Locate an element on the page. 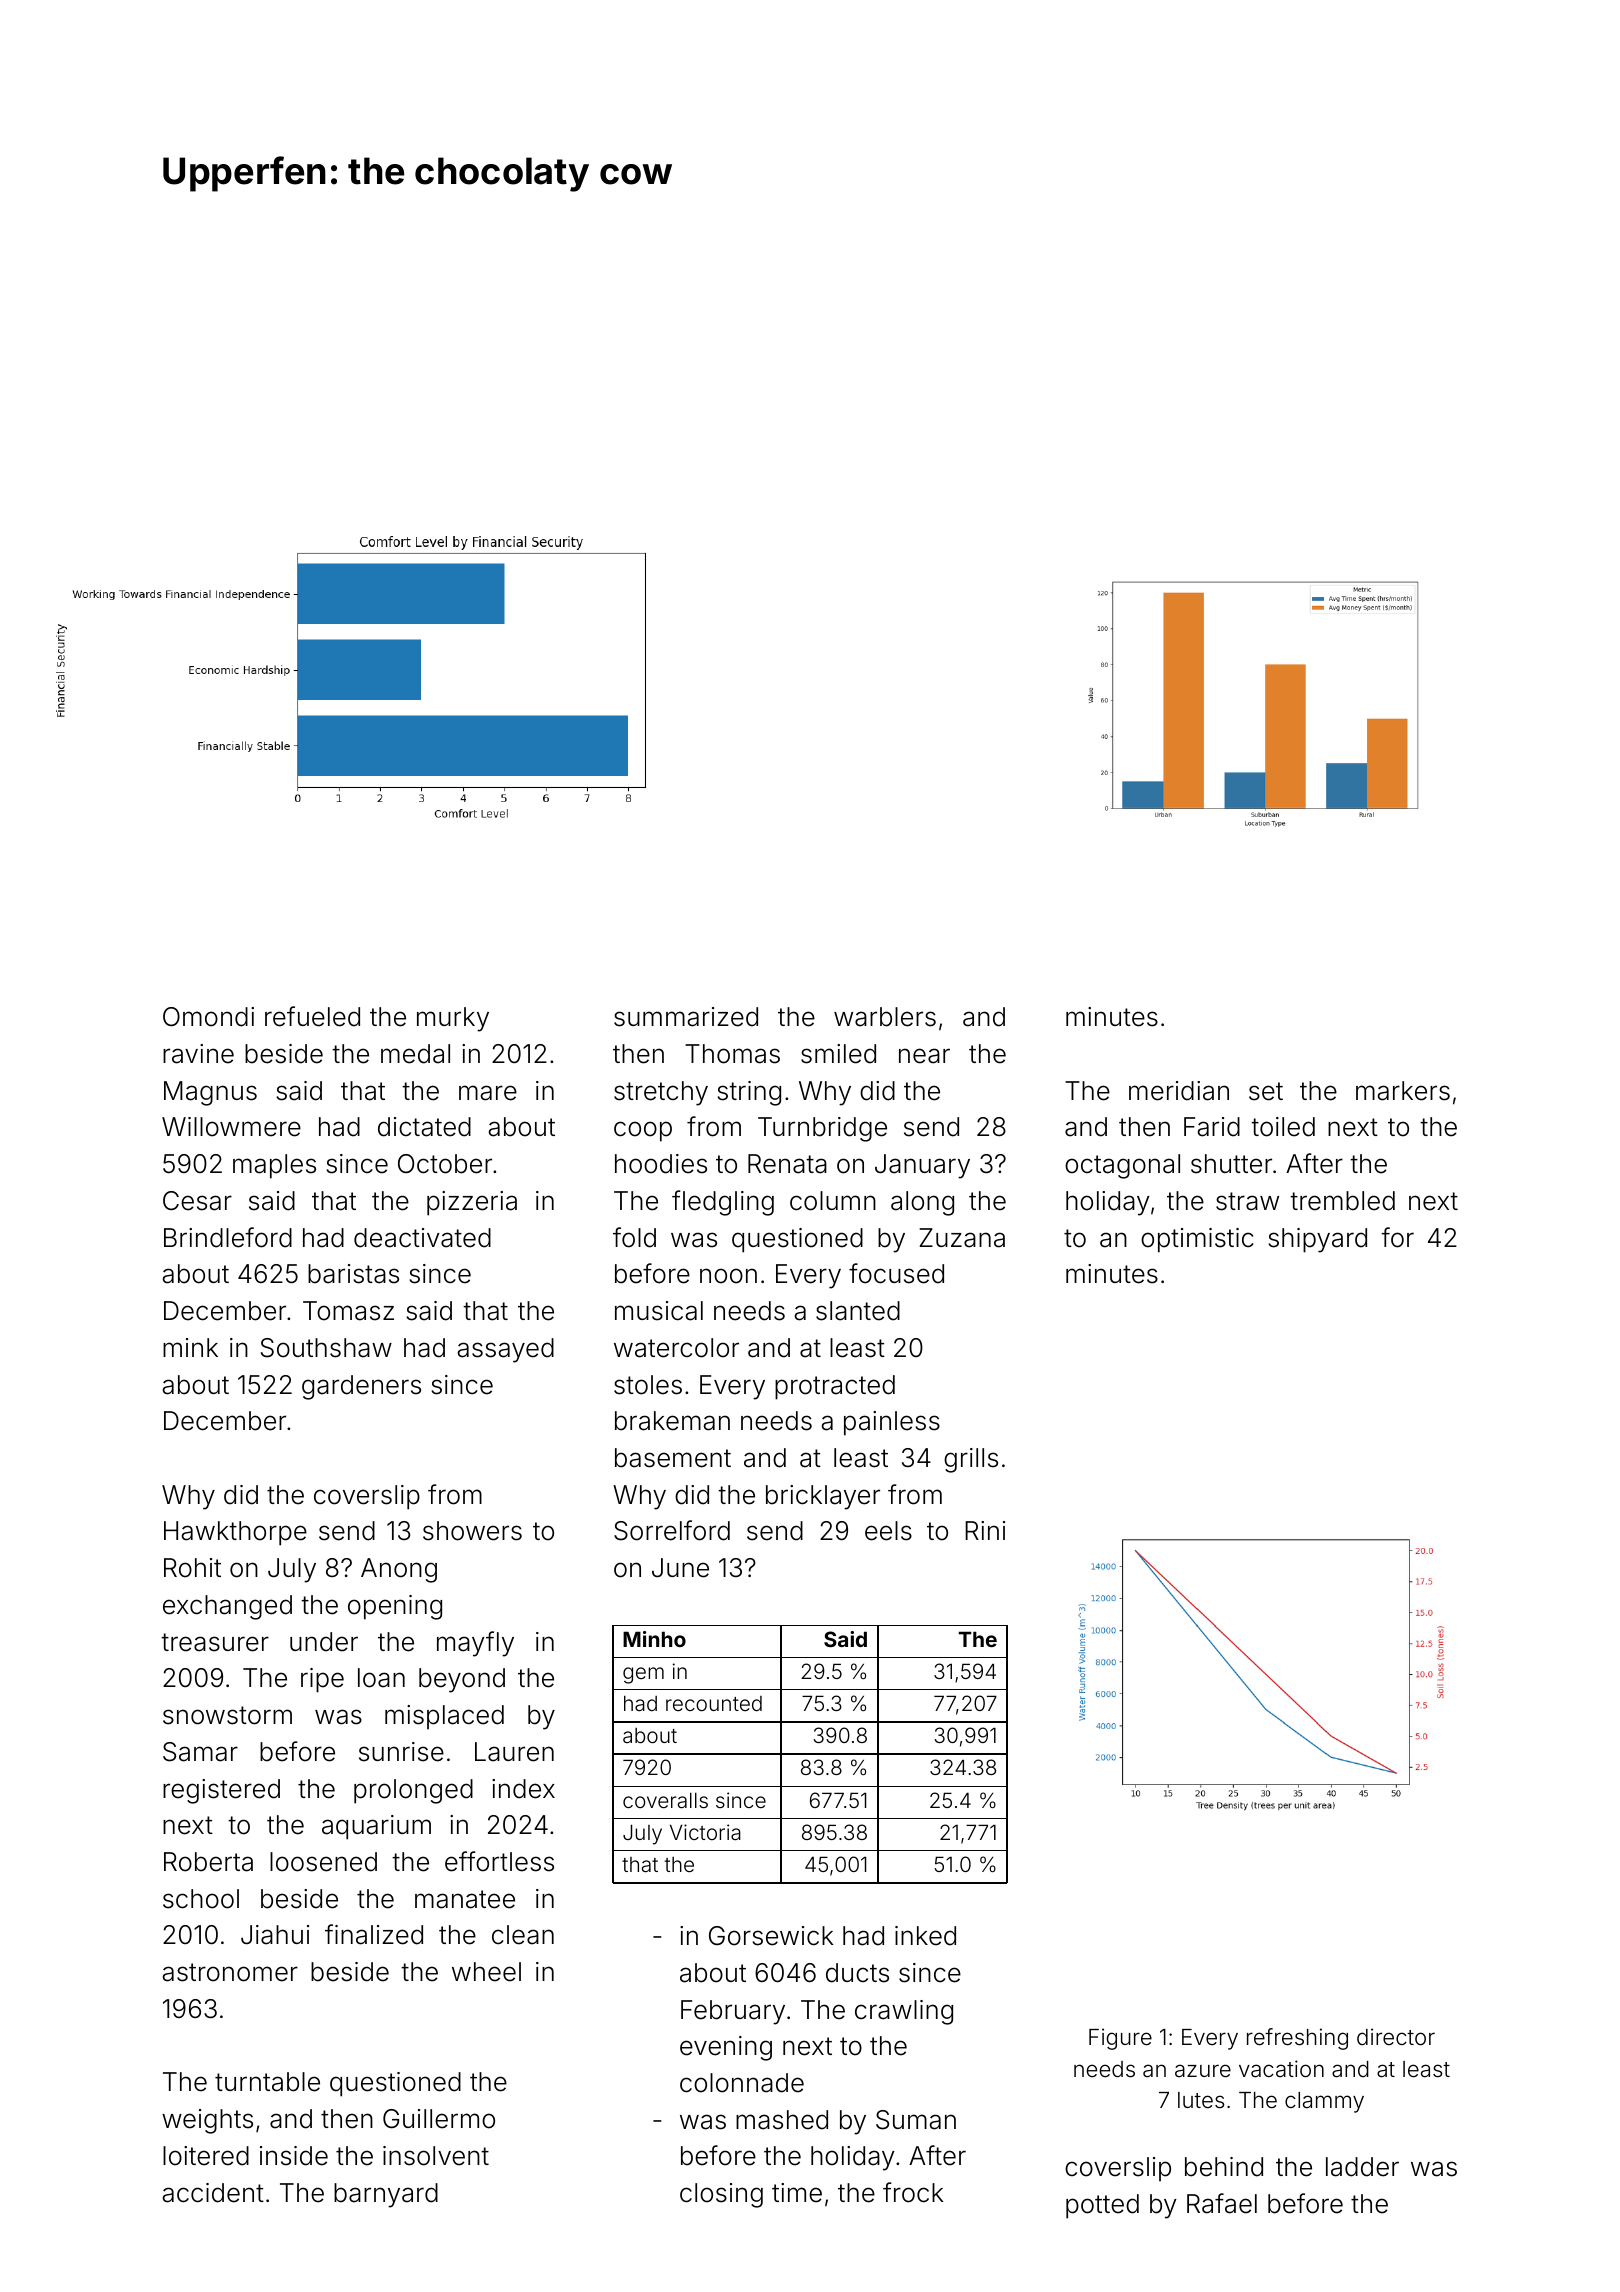 This page has width=1620, height=2292. summarized is located at coordinates (686, 1017).
